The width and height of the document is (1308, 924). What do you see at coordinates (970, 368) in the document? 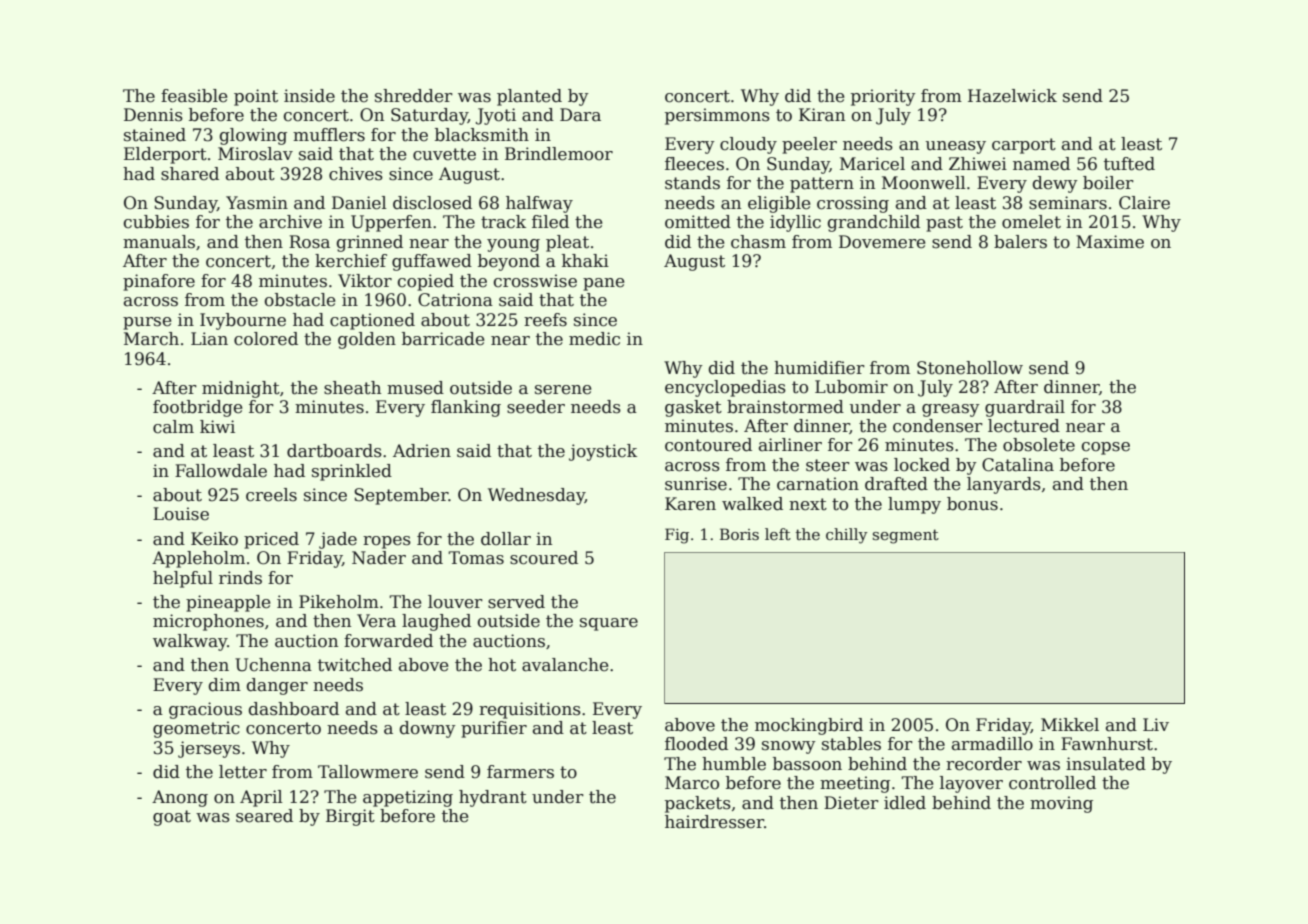
I see `Stonehollow` at bounding box center [970, 368].
